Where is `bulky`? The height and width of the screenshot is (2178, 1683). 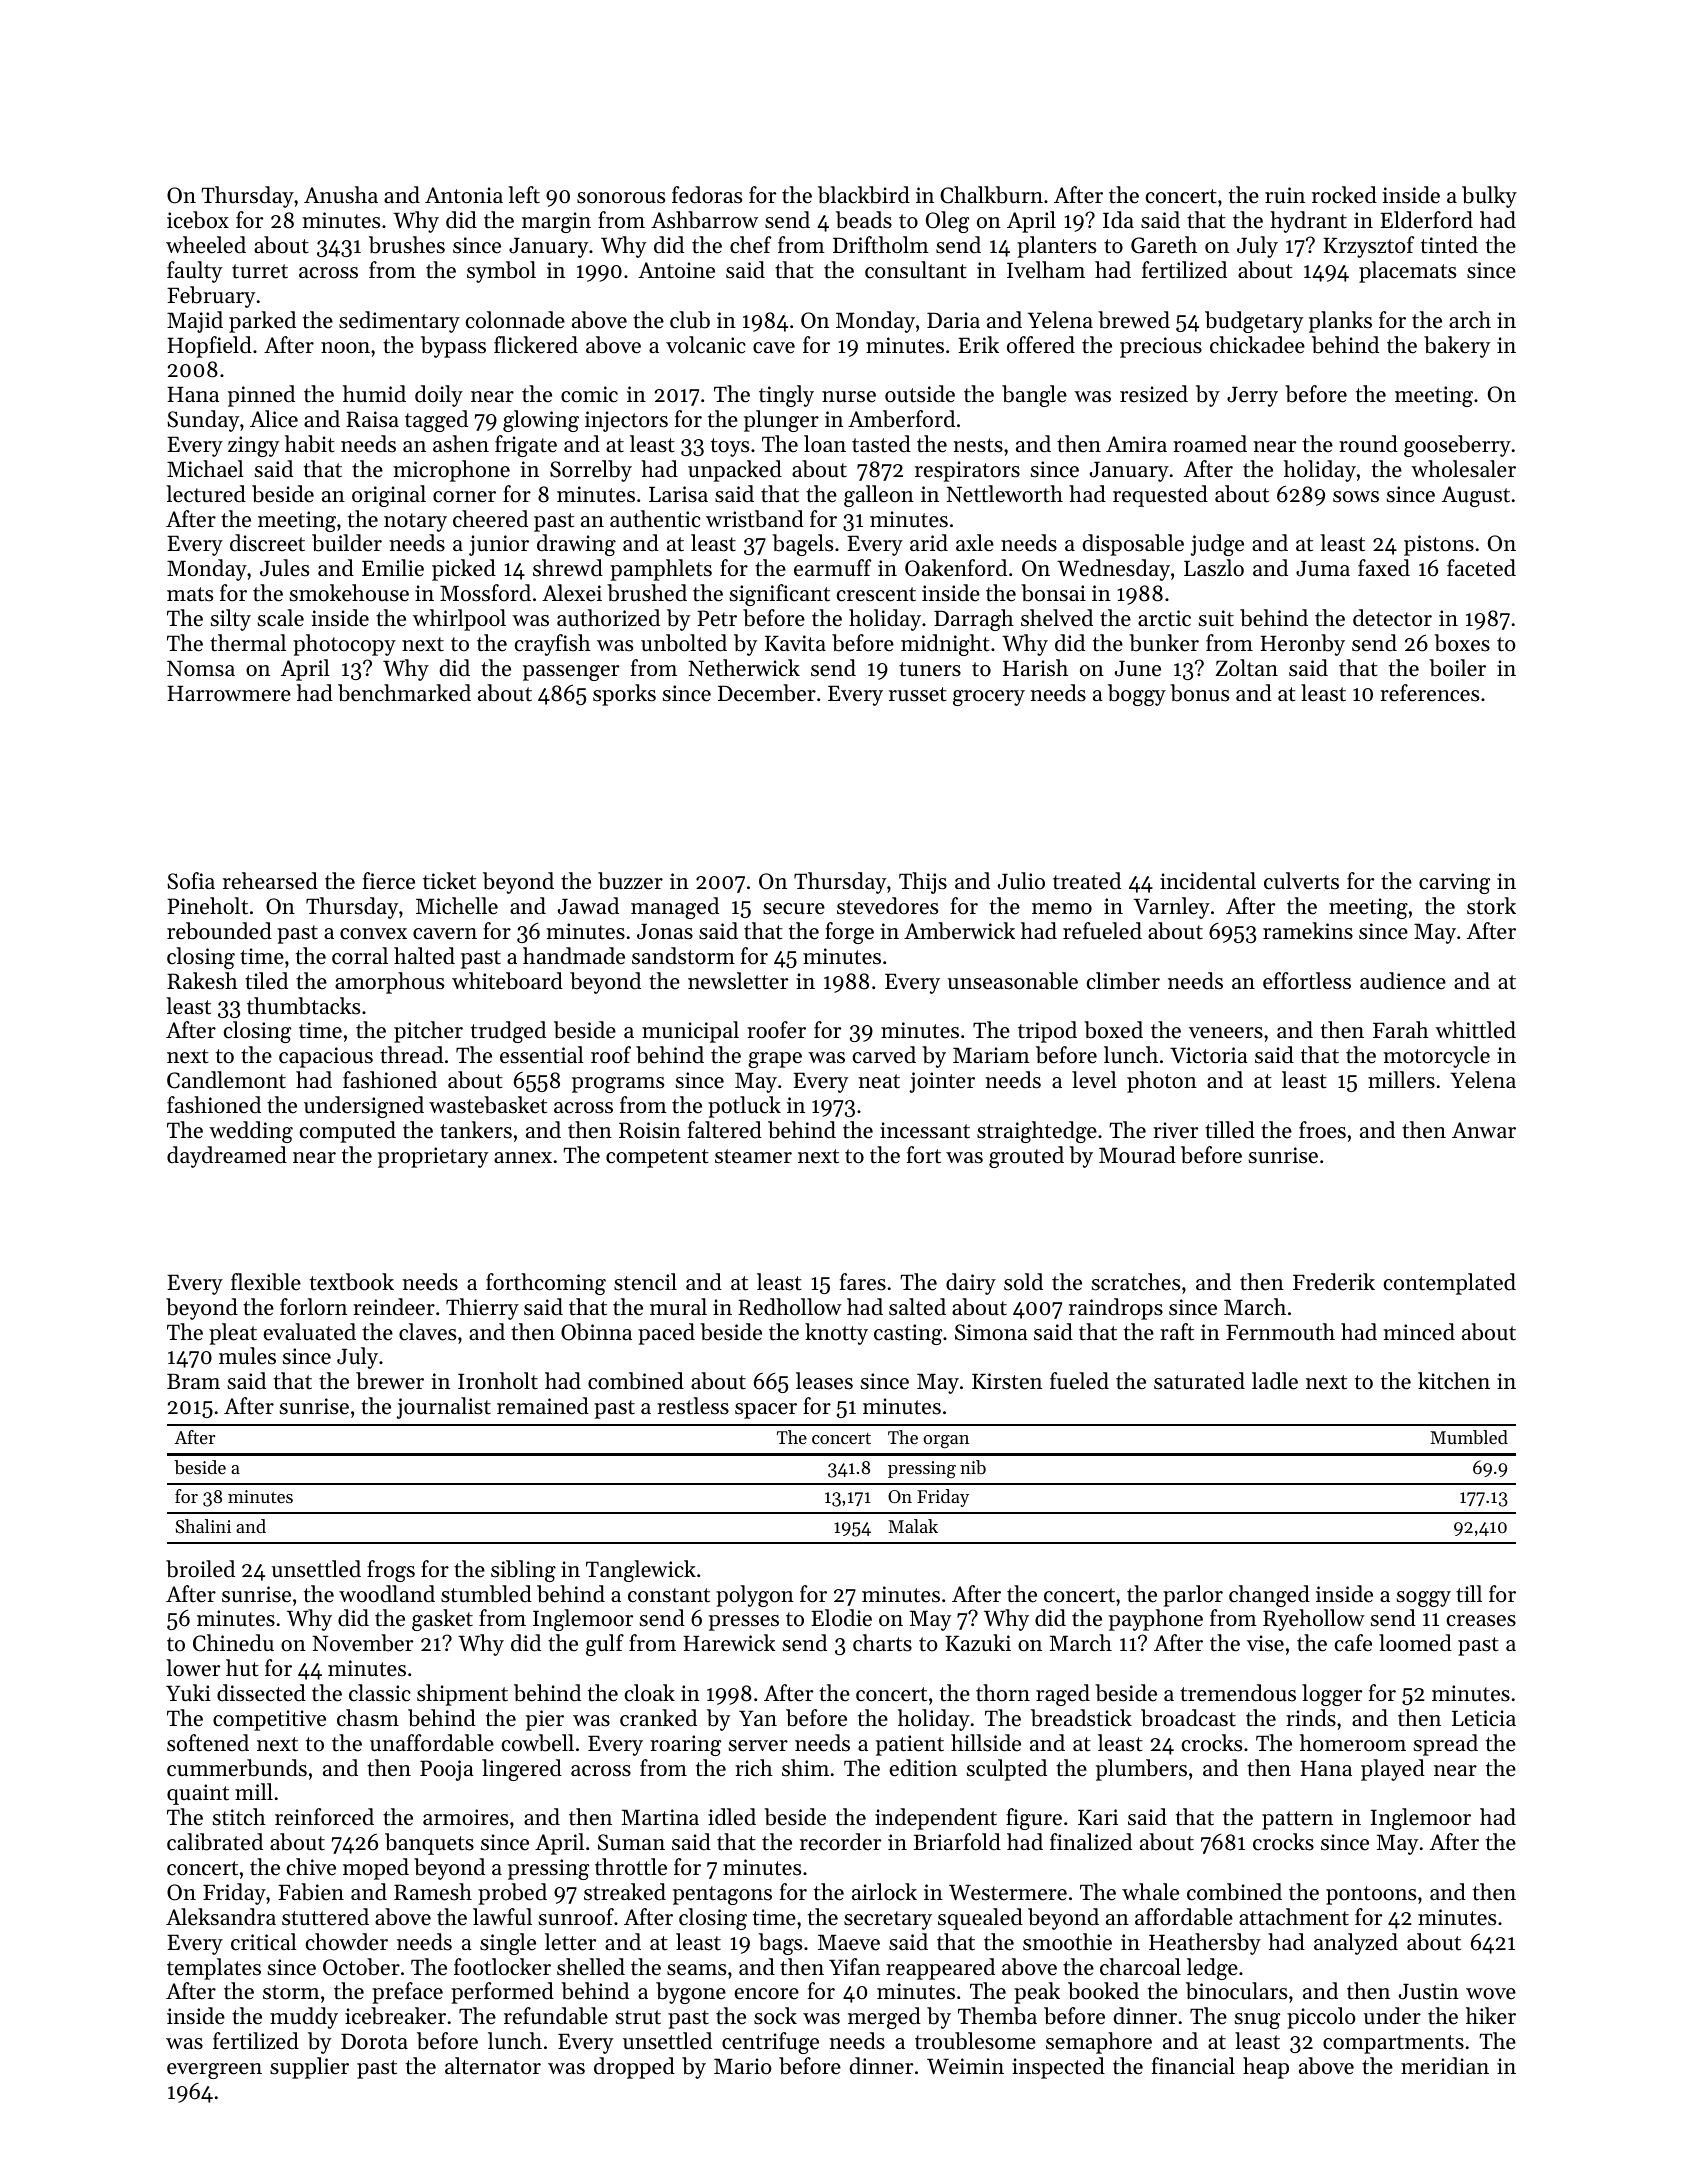
bulky is located at coordinates (1489, 197).
